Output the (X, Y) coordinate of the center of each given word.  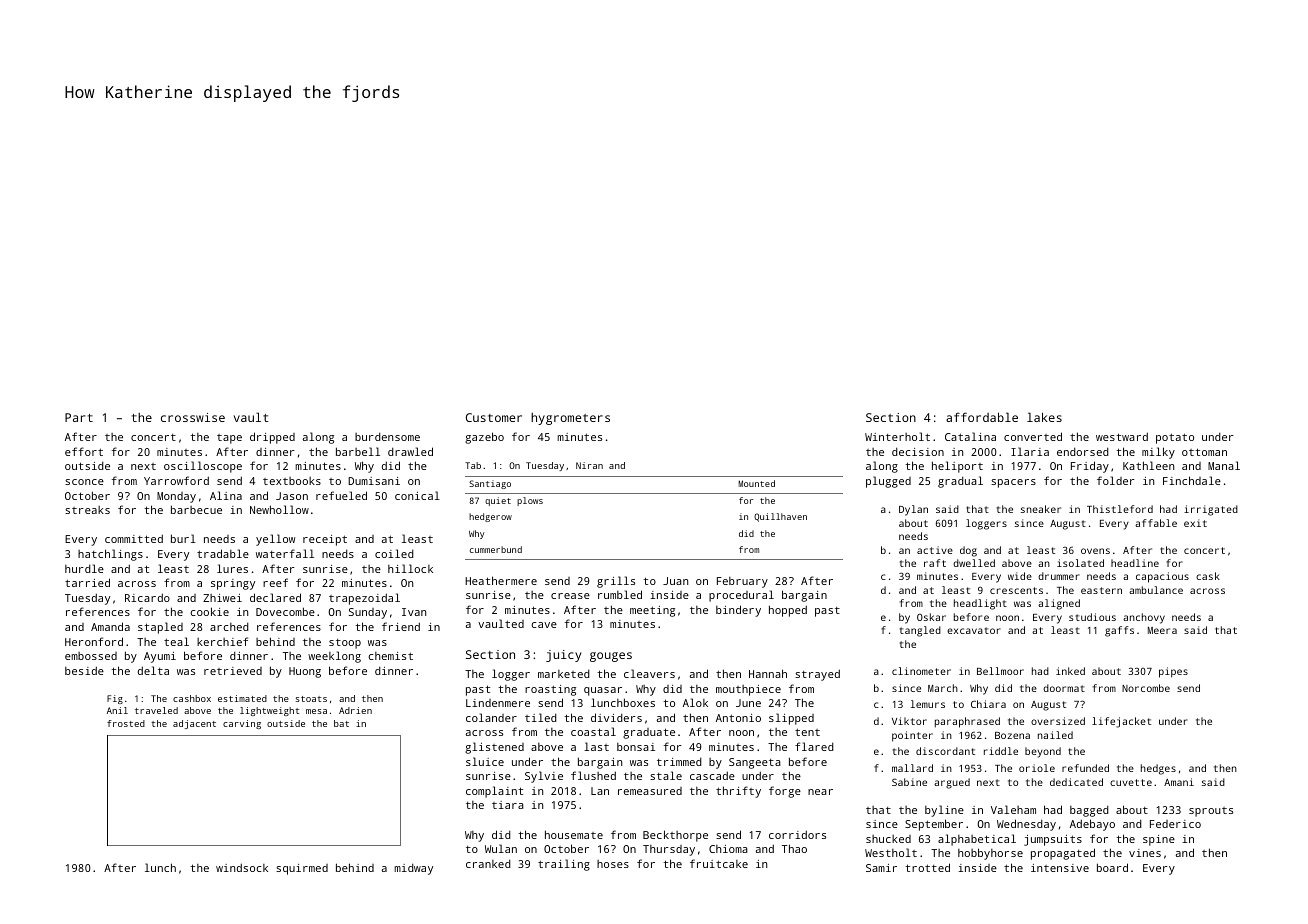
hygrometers (570, 419)
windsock (242, 867)
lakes (1044, 417)
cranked (488, 864)
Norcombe (1146, 688)
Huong (305, 672)
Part (79, 417)
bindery (738, 611)
